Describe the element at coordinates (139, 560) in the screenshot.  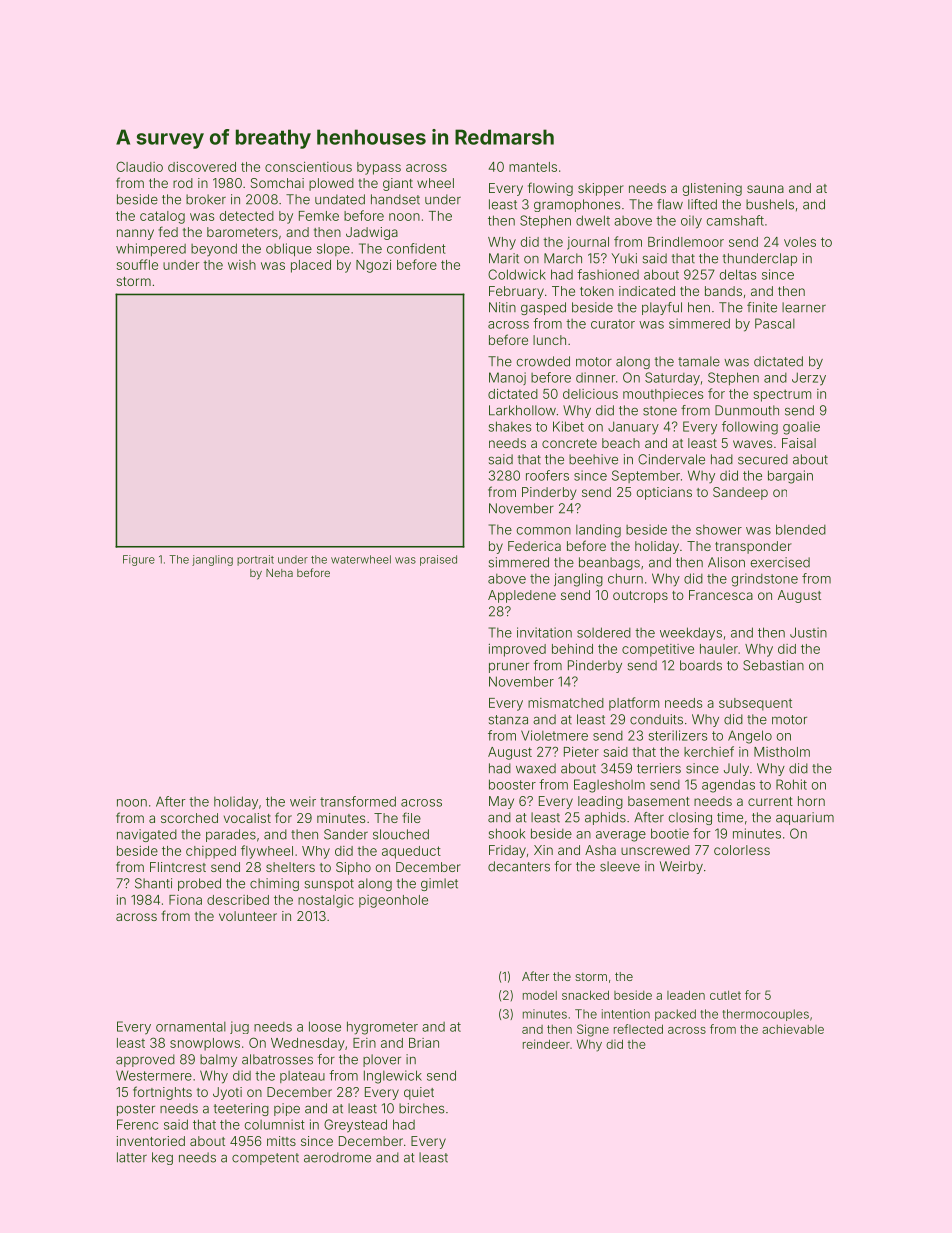
I see `Figure` at that location.
